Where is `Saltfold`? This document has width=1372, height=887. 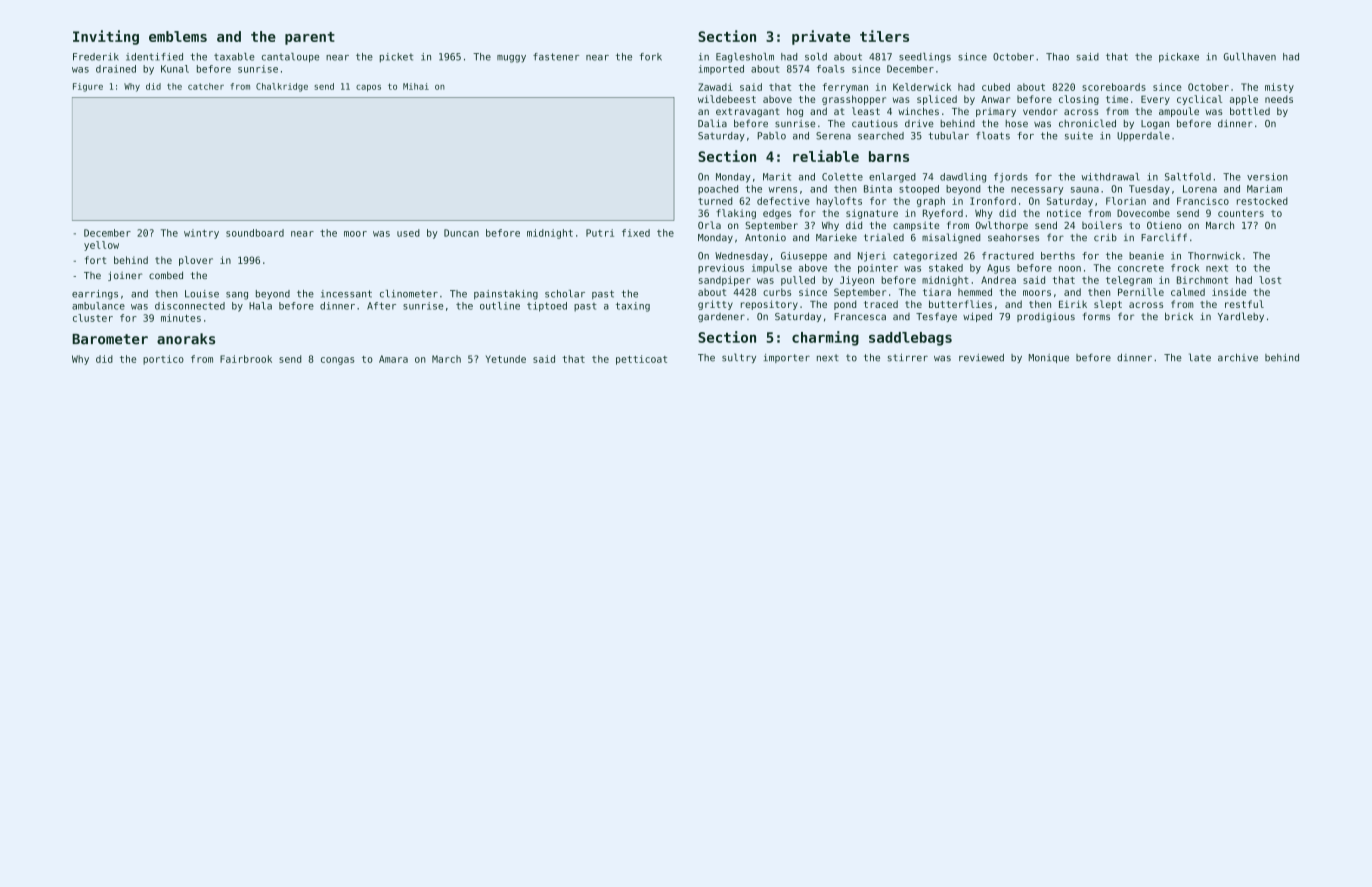 Saltfold is located at coordinates (1188, 177).
